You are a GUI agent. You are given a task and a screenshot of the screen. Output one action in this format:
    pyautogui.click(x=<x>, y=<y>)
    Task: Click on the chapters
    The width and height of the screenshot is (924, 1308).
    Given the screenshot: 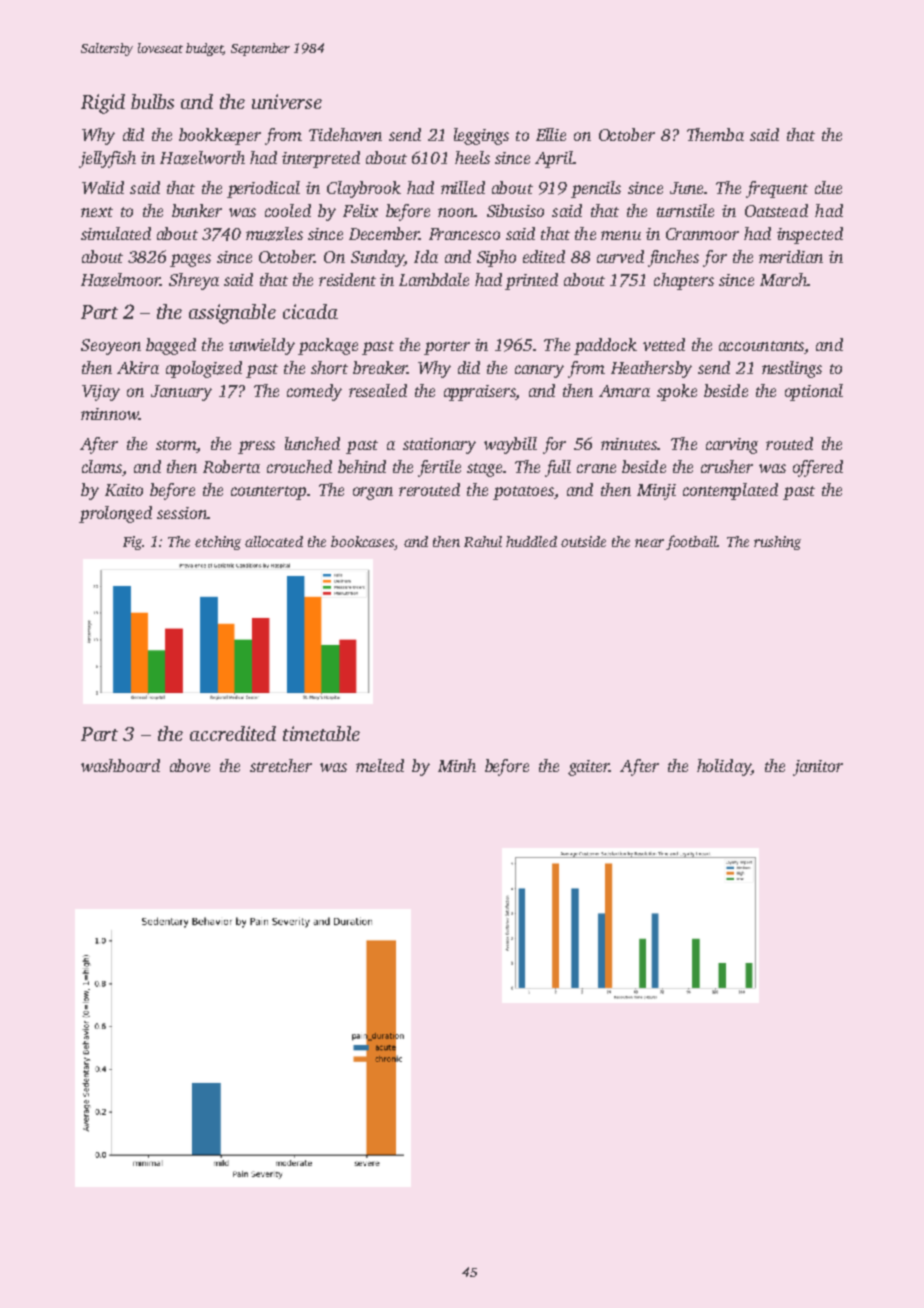 What is the action you would take?
    pyautogui.click(x=684, y=281)
